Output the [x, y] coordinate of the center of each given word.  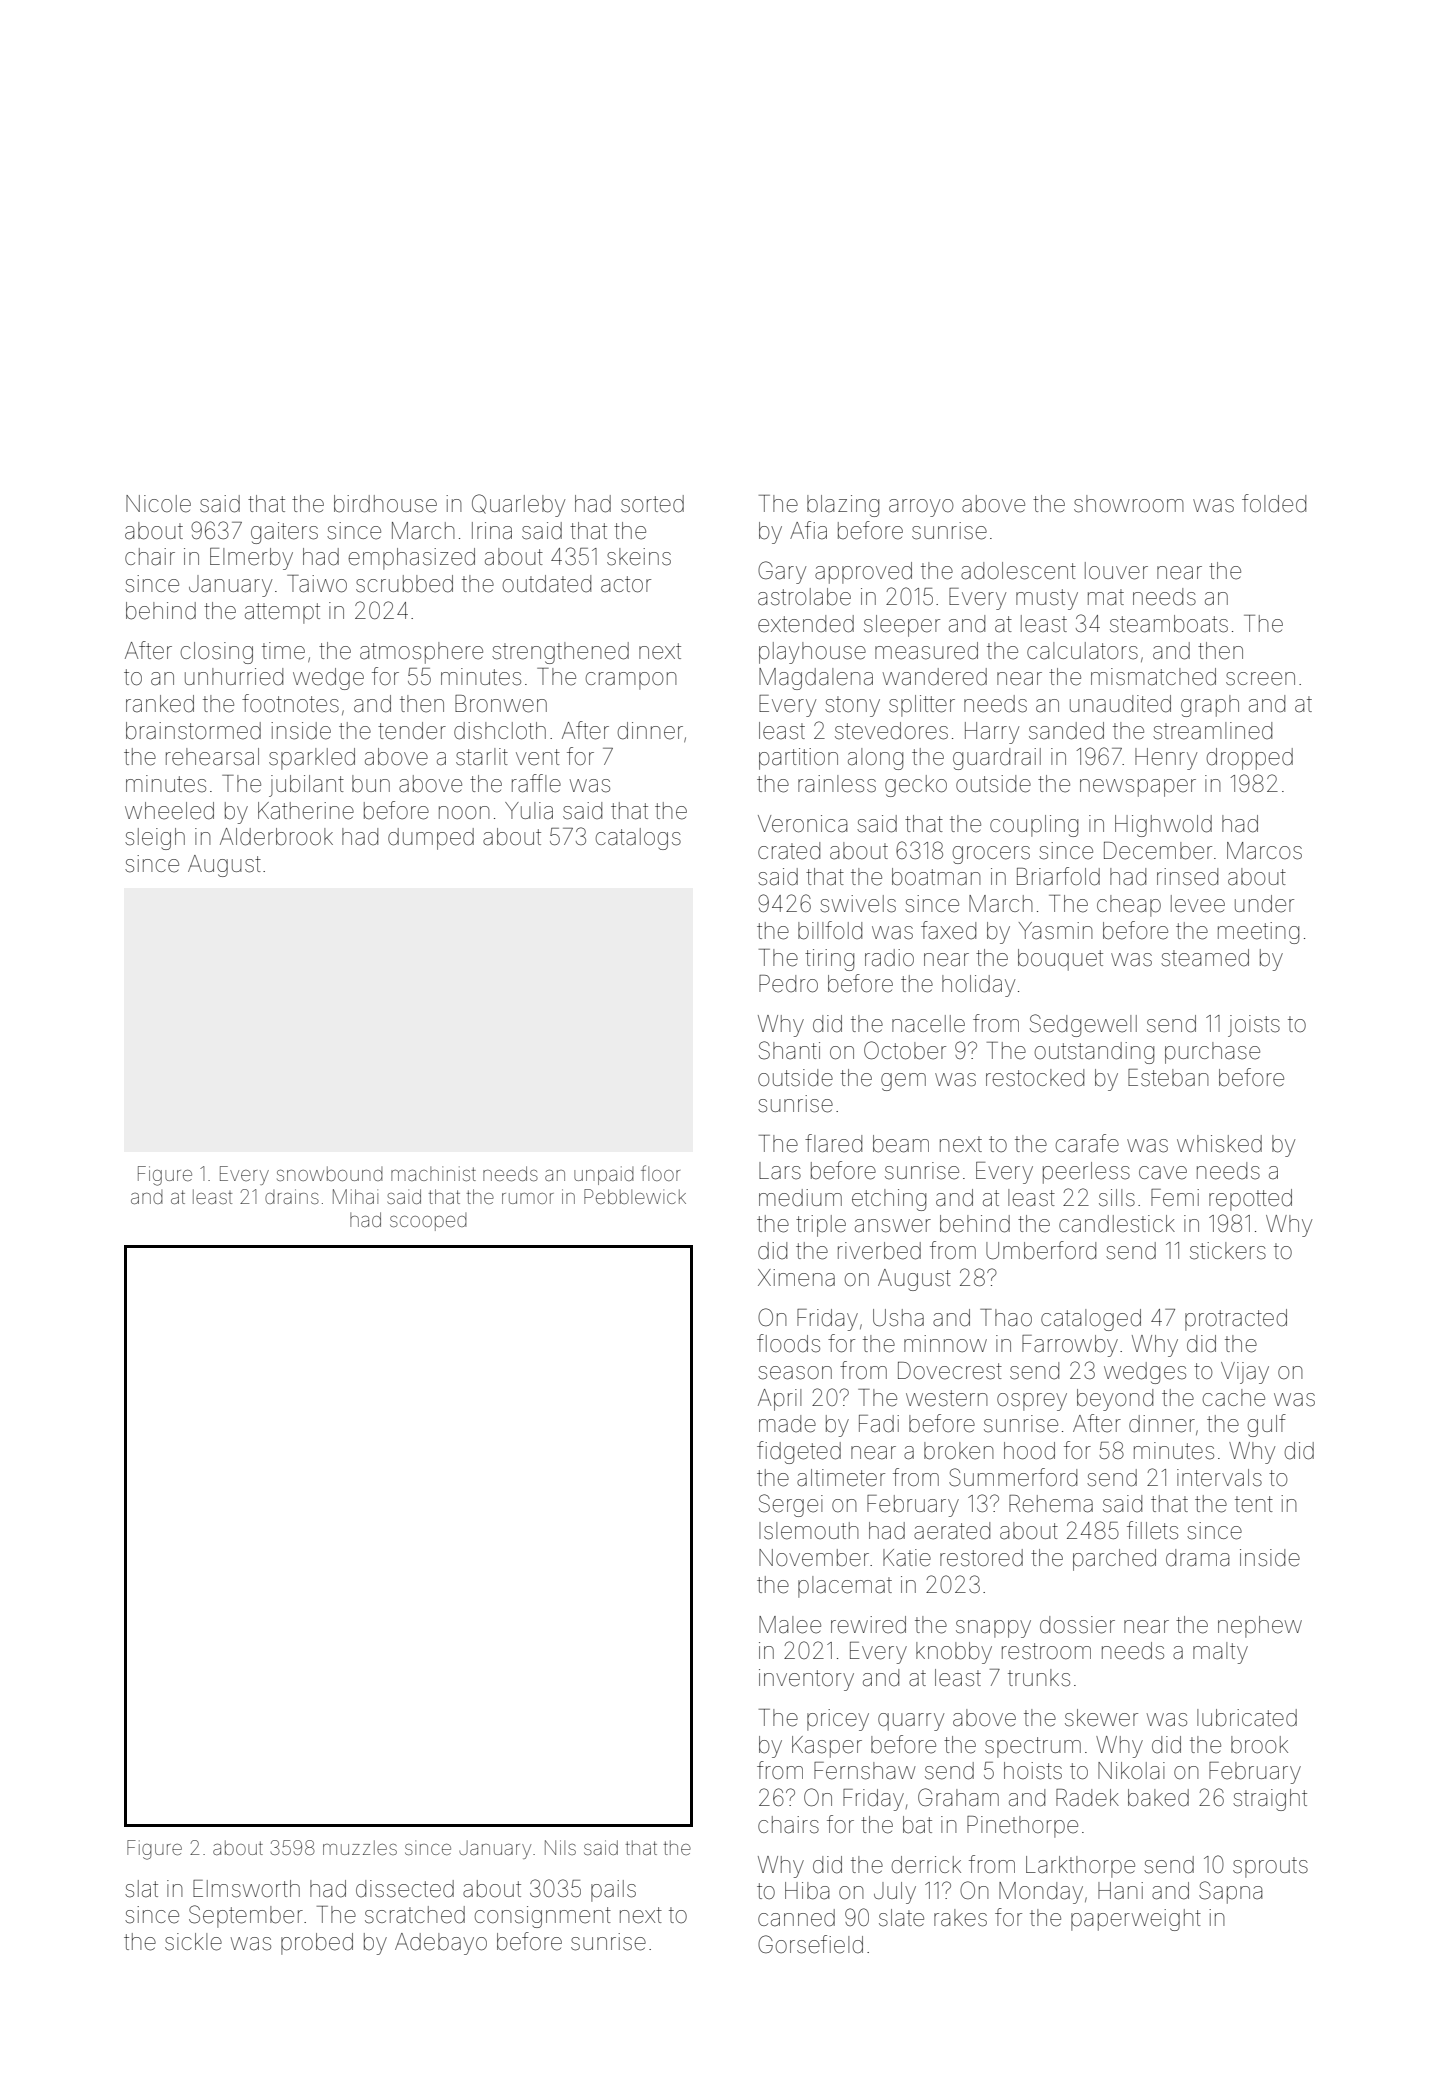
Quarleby [518, 505]
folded [1274, 503]
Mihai [355, 1196]
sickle [193, 1942]
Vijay [1245, 1373]
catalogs [638, 839]
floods [788, 1343]
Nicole [158, 504]
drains [292, 1196]
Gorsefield [810, 1944]
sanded [1066, 731]
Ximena [796, 1278]
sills [1117, 1198]
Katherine [306, 811]
